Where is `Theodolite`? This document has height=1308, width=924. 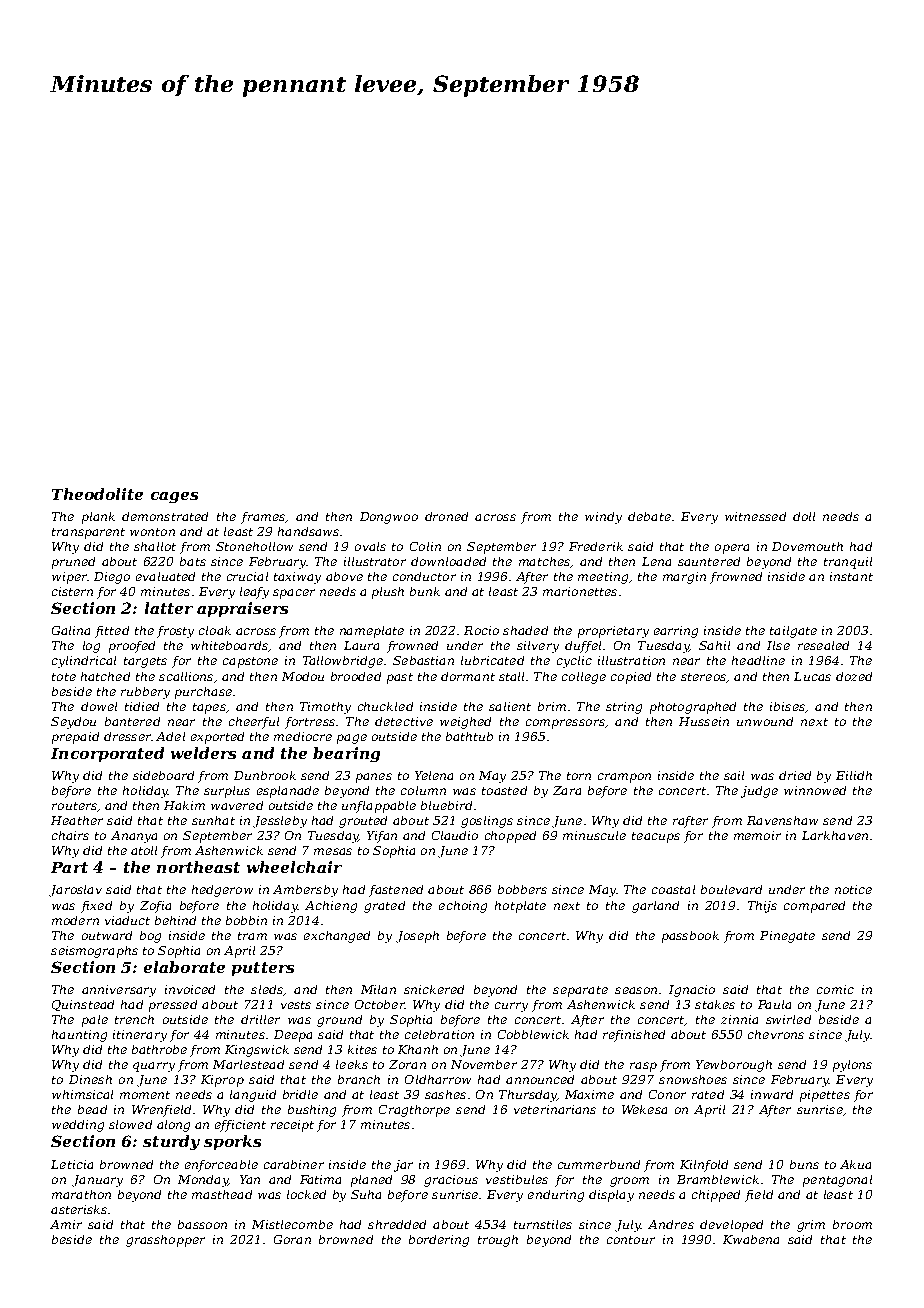 Theodolite is located at coordinates (97, 494).
